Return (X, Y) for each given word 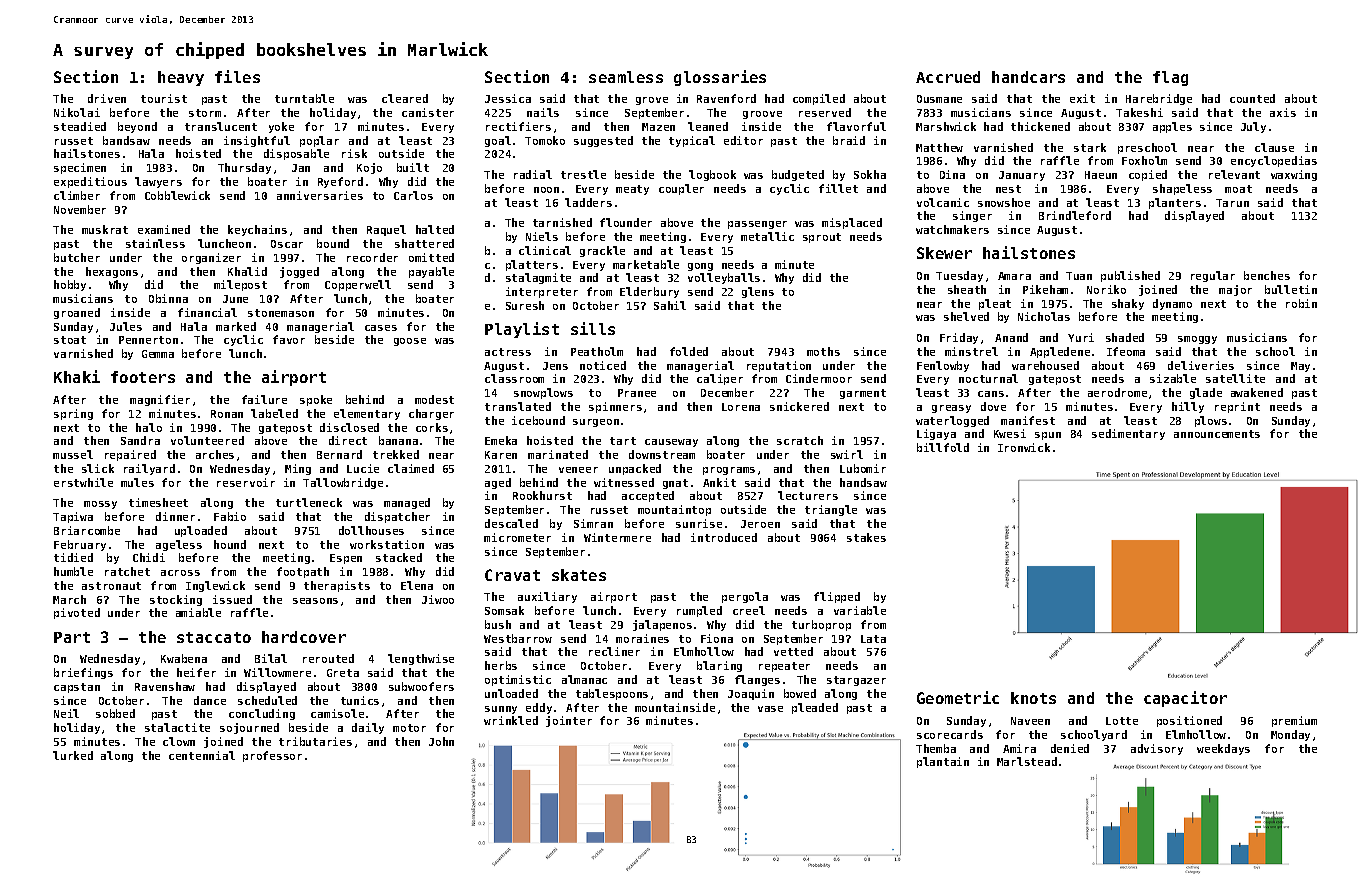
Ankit (719, 482)
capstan (77, 688)
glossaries (720, 78)
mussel (73, 454)
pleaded (815, 708)
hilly (1188, 407)
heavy (181, 78)
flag (1170, 78)
